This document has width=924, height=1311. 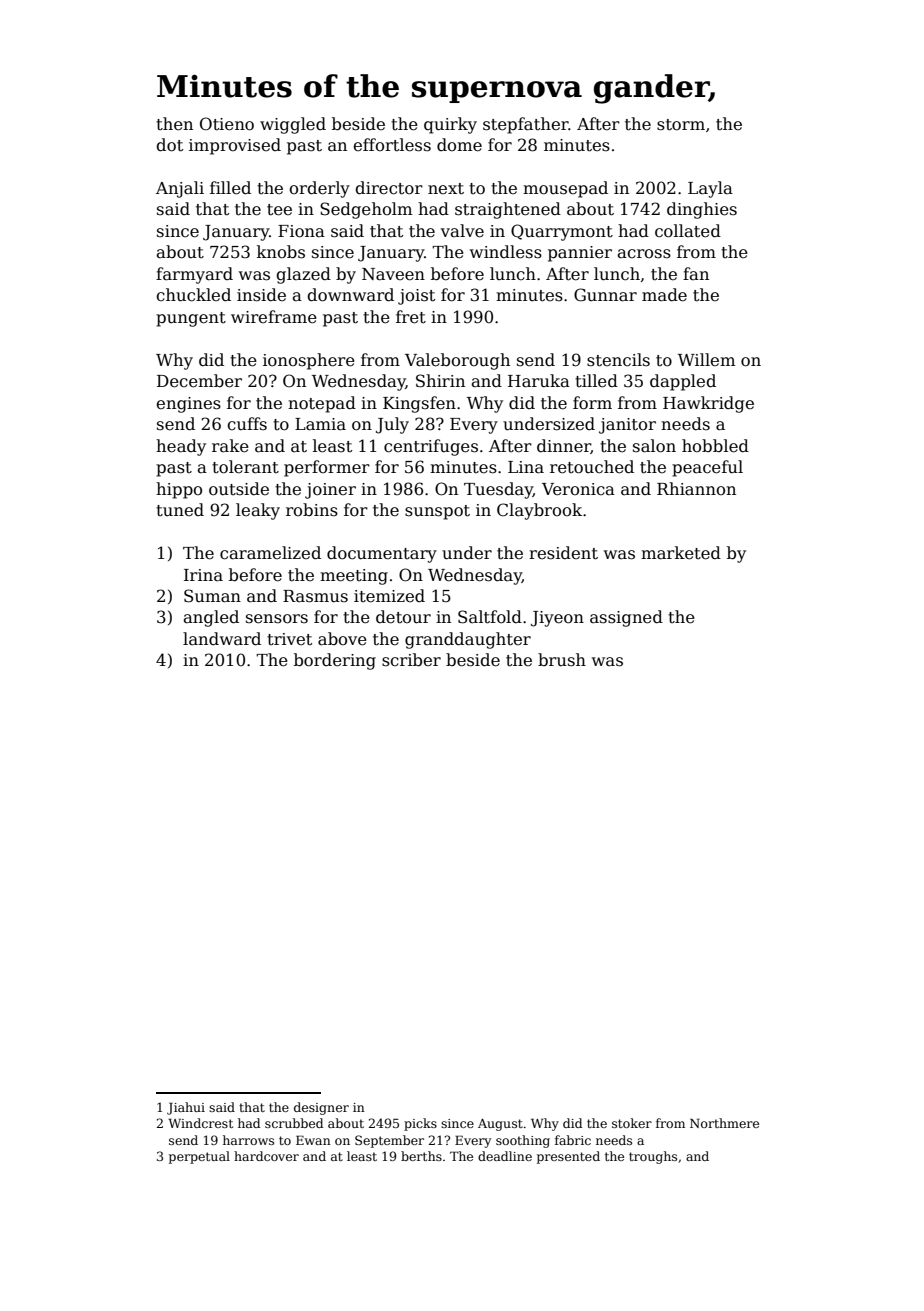 What do you see at coordinates (437, 512) in the document?
I see `sunspot` at bounding box center [437, 512].
